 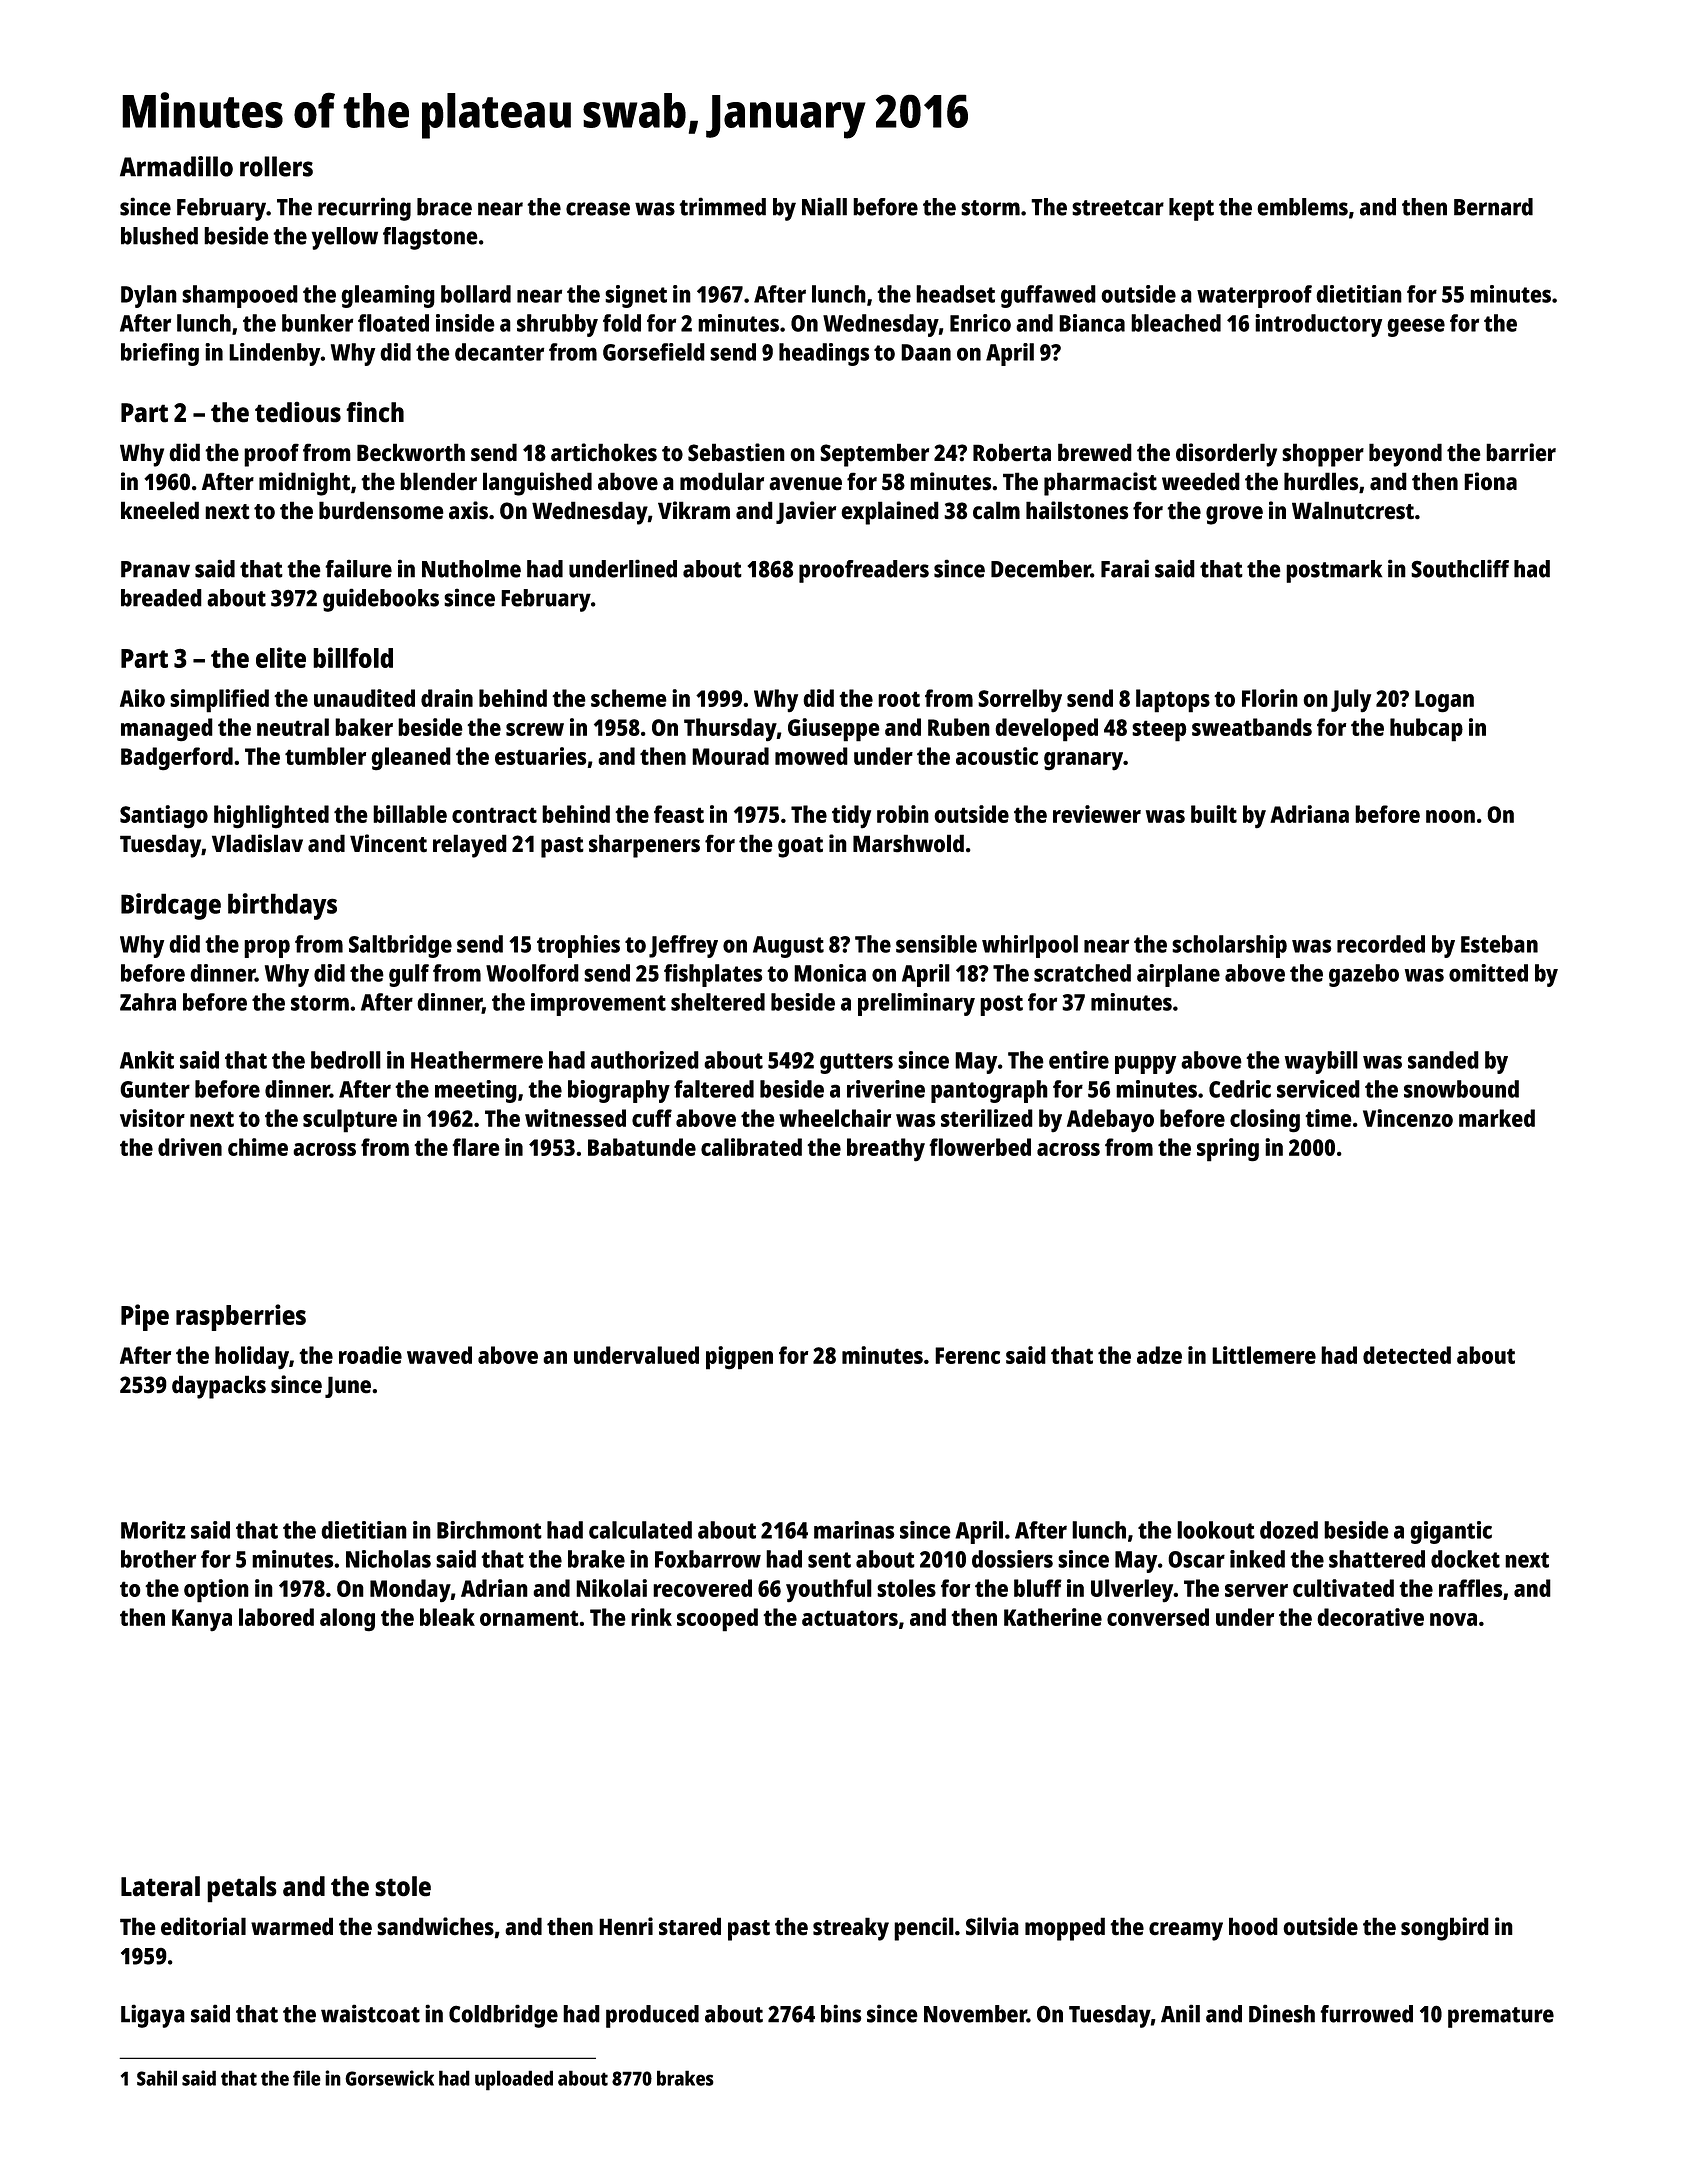 I want to click on reviewer, so click(x=1097, y=814).
